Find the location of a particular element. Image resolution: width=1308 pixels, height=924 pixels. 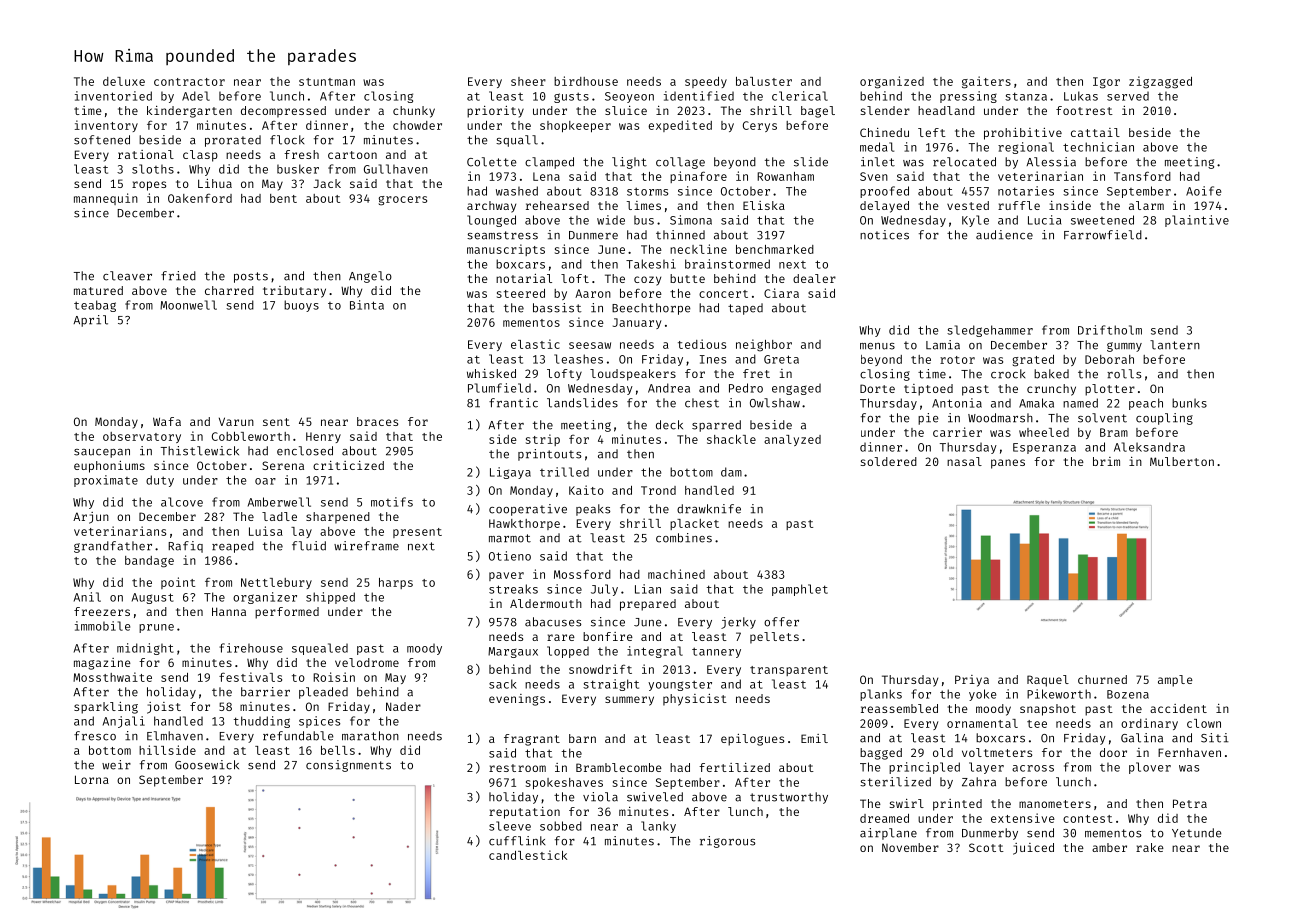

planks is located at coordinates (881, 695).
